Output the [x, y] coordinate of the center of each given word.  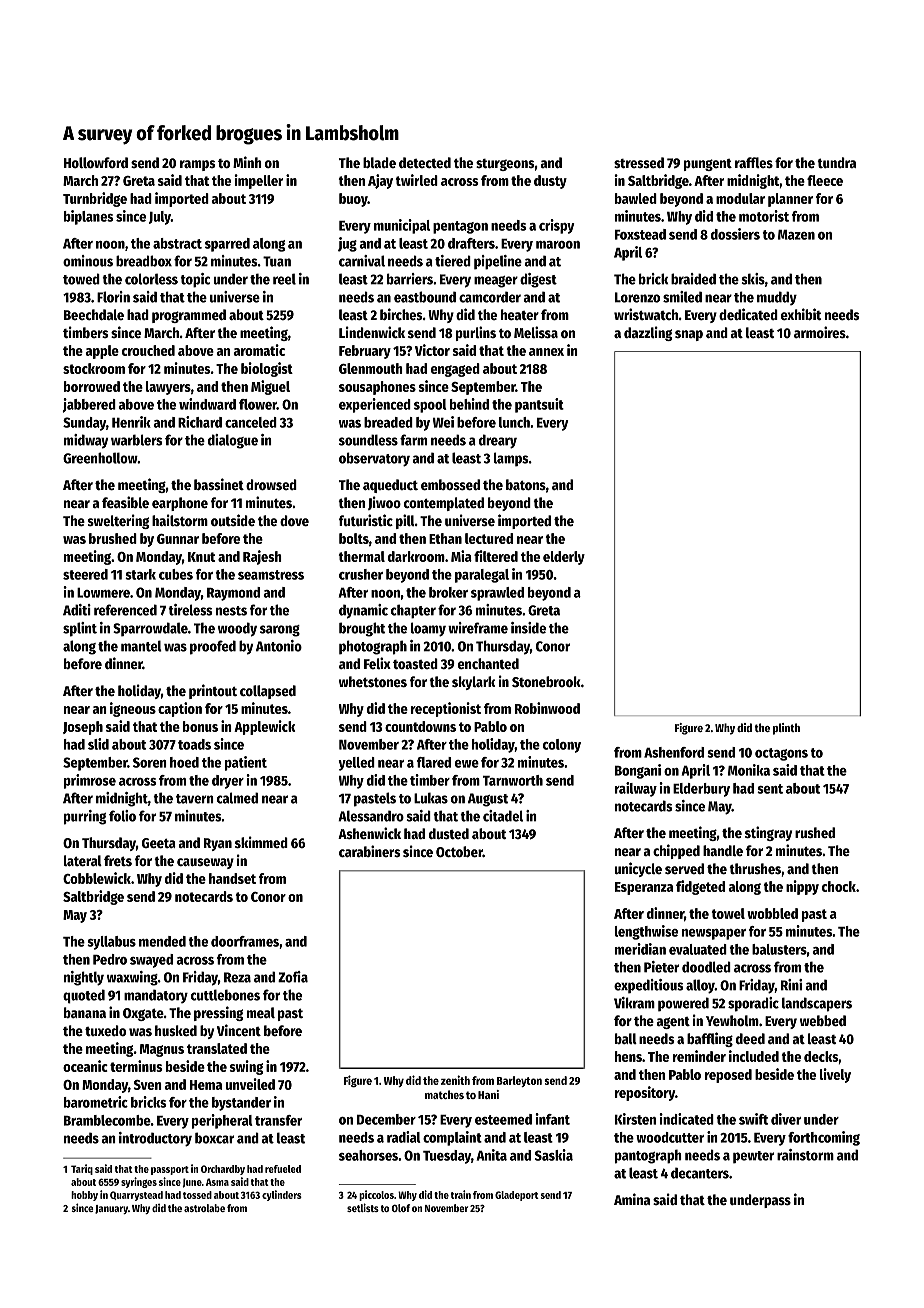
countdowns [420, 726]
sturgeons [505, 165]
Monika [749, 770]
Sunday [84, 424]
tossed [197, 1195]
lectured [489, 538]
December [386, 1119]
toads [194, 744]
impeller [258, 181]
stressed [639, 162]
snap [689, 335]
